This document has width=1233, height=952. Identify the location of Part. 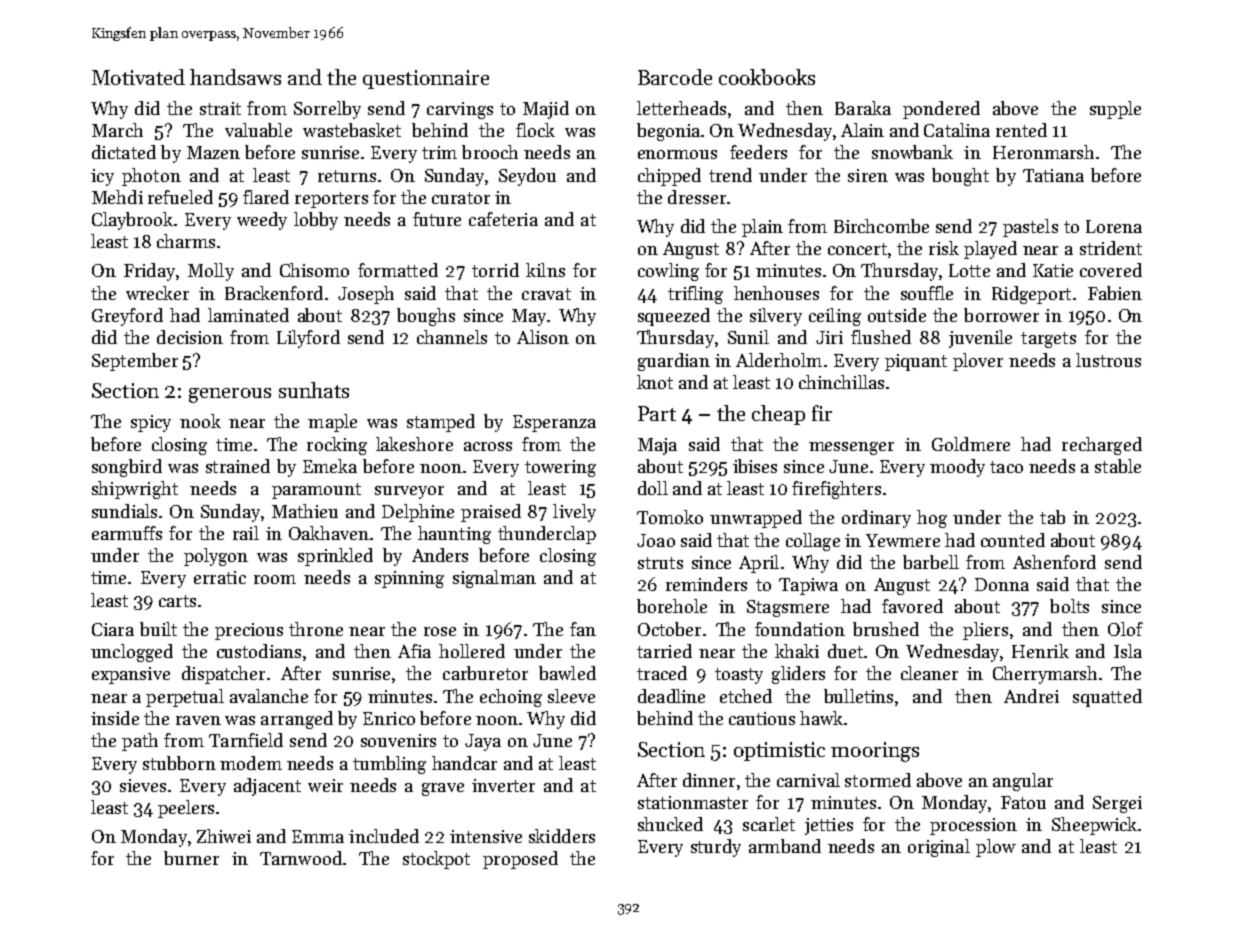
(657, 413).
